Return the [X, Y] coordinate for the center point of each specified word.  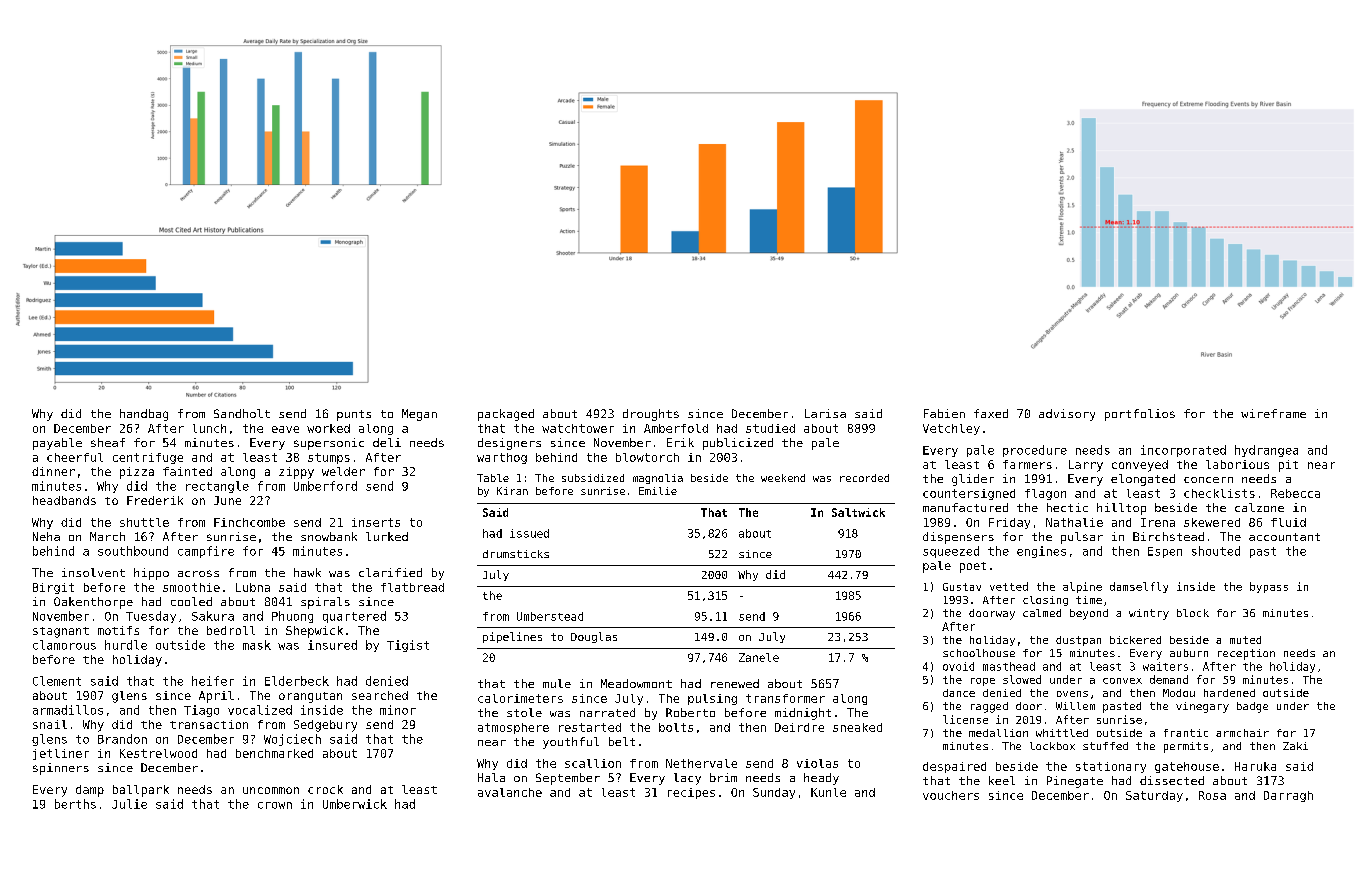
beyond [1089, 614]
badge [1252, 707]
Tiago [201, 711]
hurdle [126, 645]
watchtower [578, 428]
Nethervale [701, 763]
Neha [46, 536]
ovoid [958, 666]
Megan [419, 415]
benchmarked [274, 753]
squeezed [951, 552]
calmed [1042, 613]
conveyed [1140, 466]
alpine [1082, 587]
